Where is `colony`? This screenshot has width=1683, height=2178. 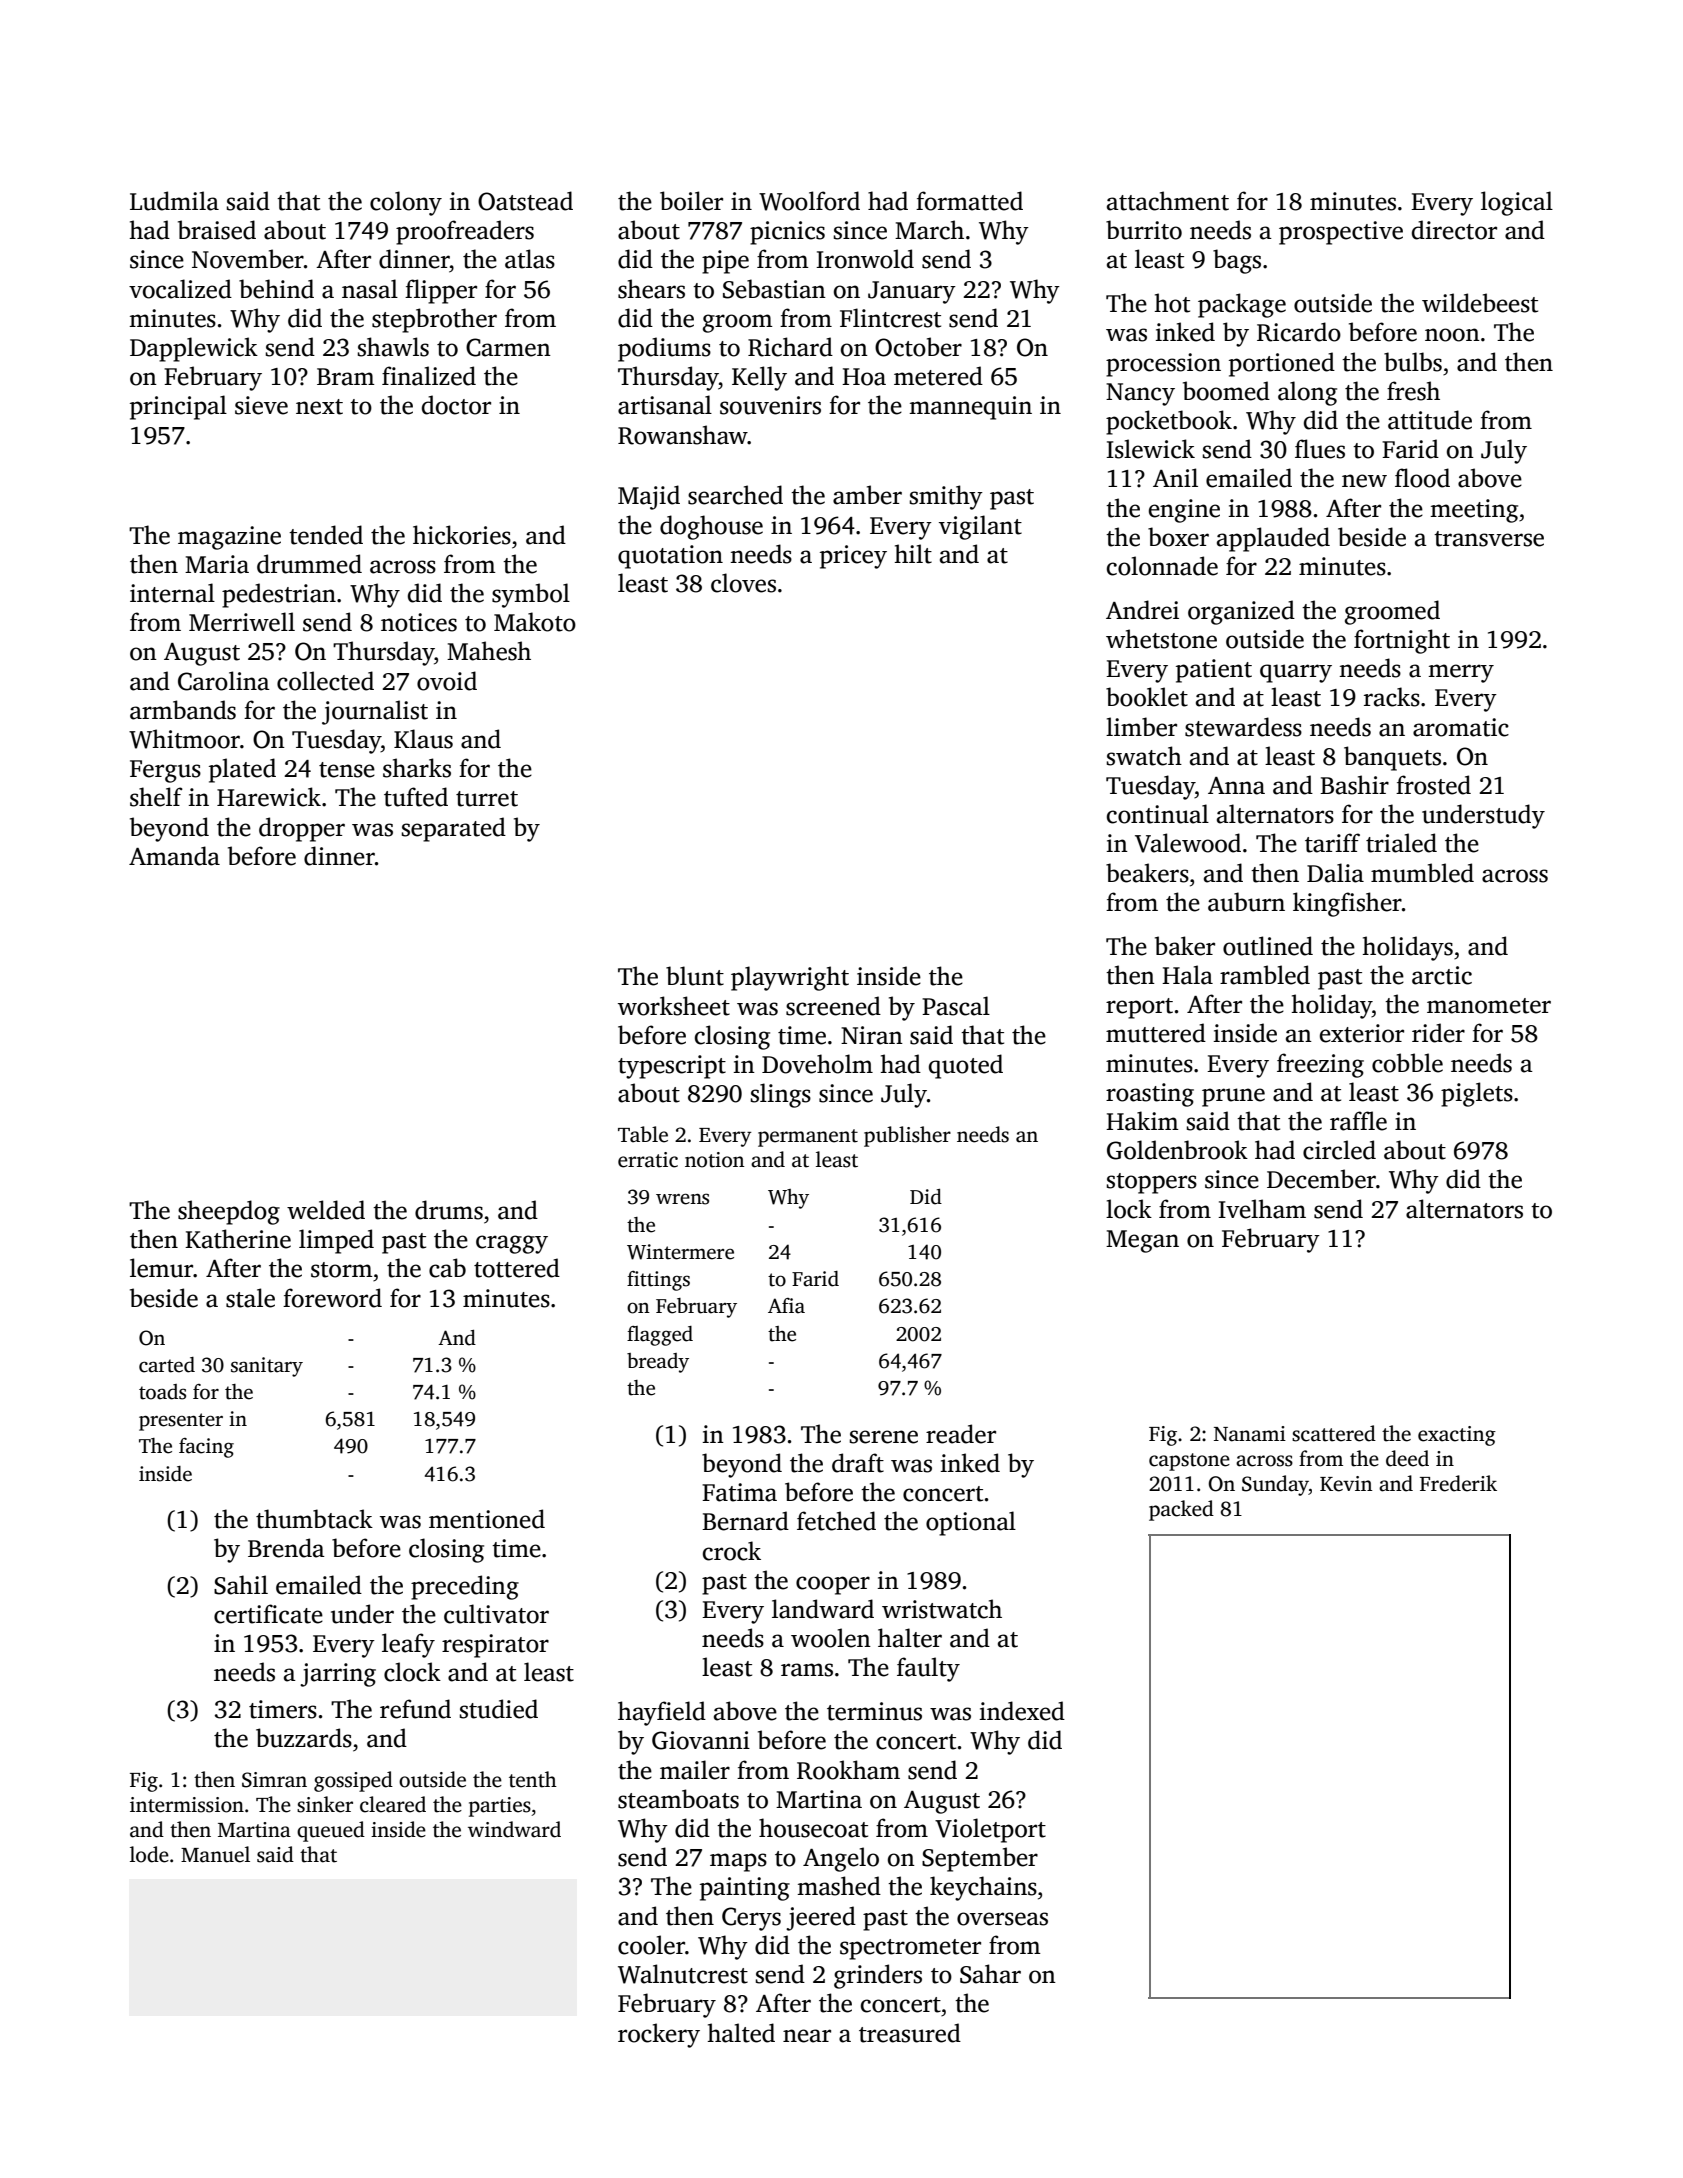
colony is located at coordinates (406, 203).
